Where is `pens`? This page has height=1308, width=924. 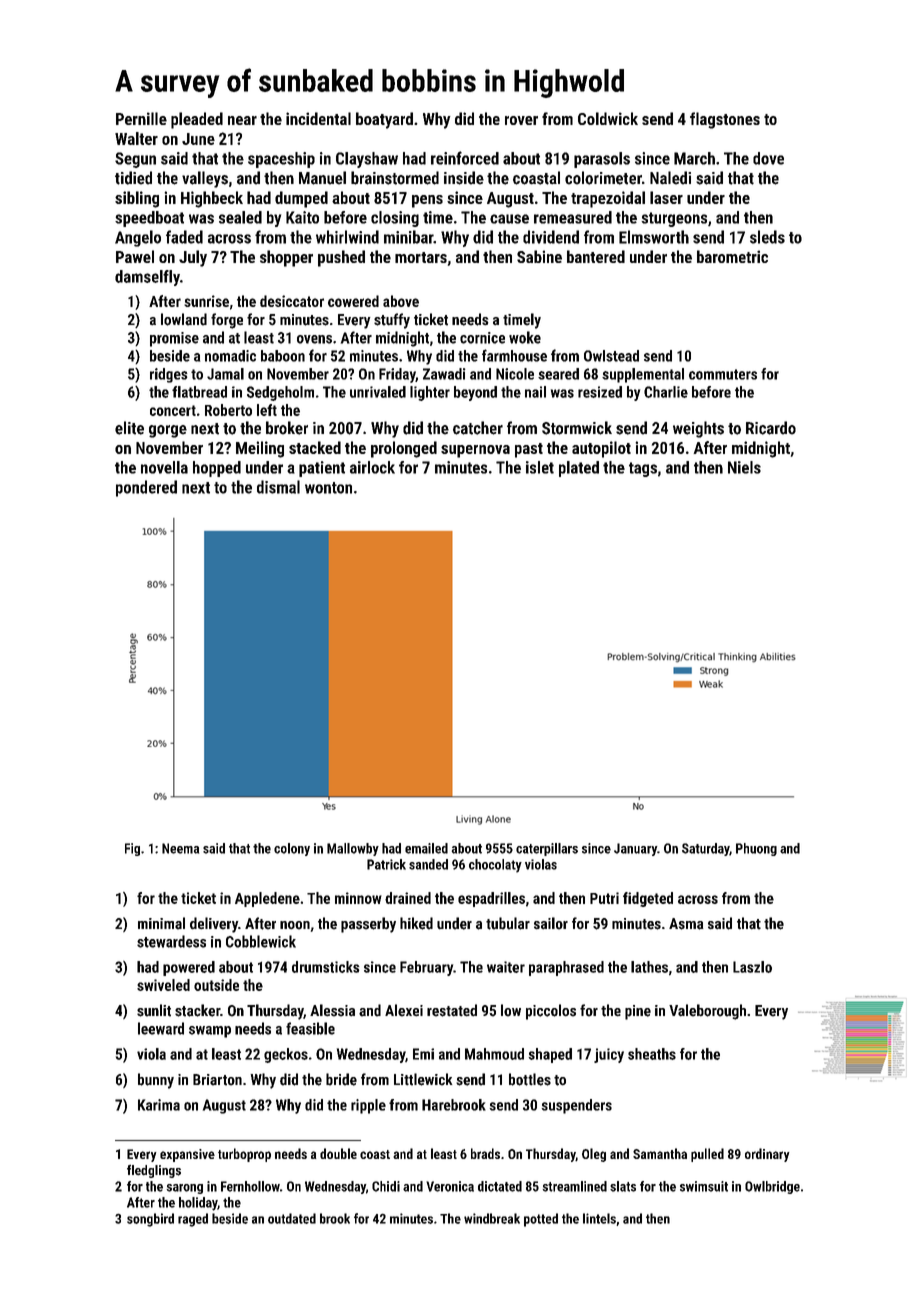
pens is located at coordinates (427, 201).
